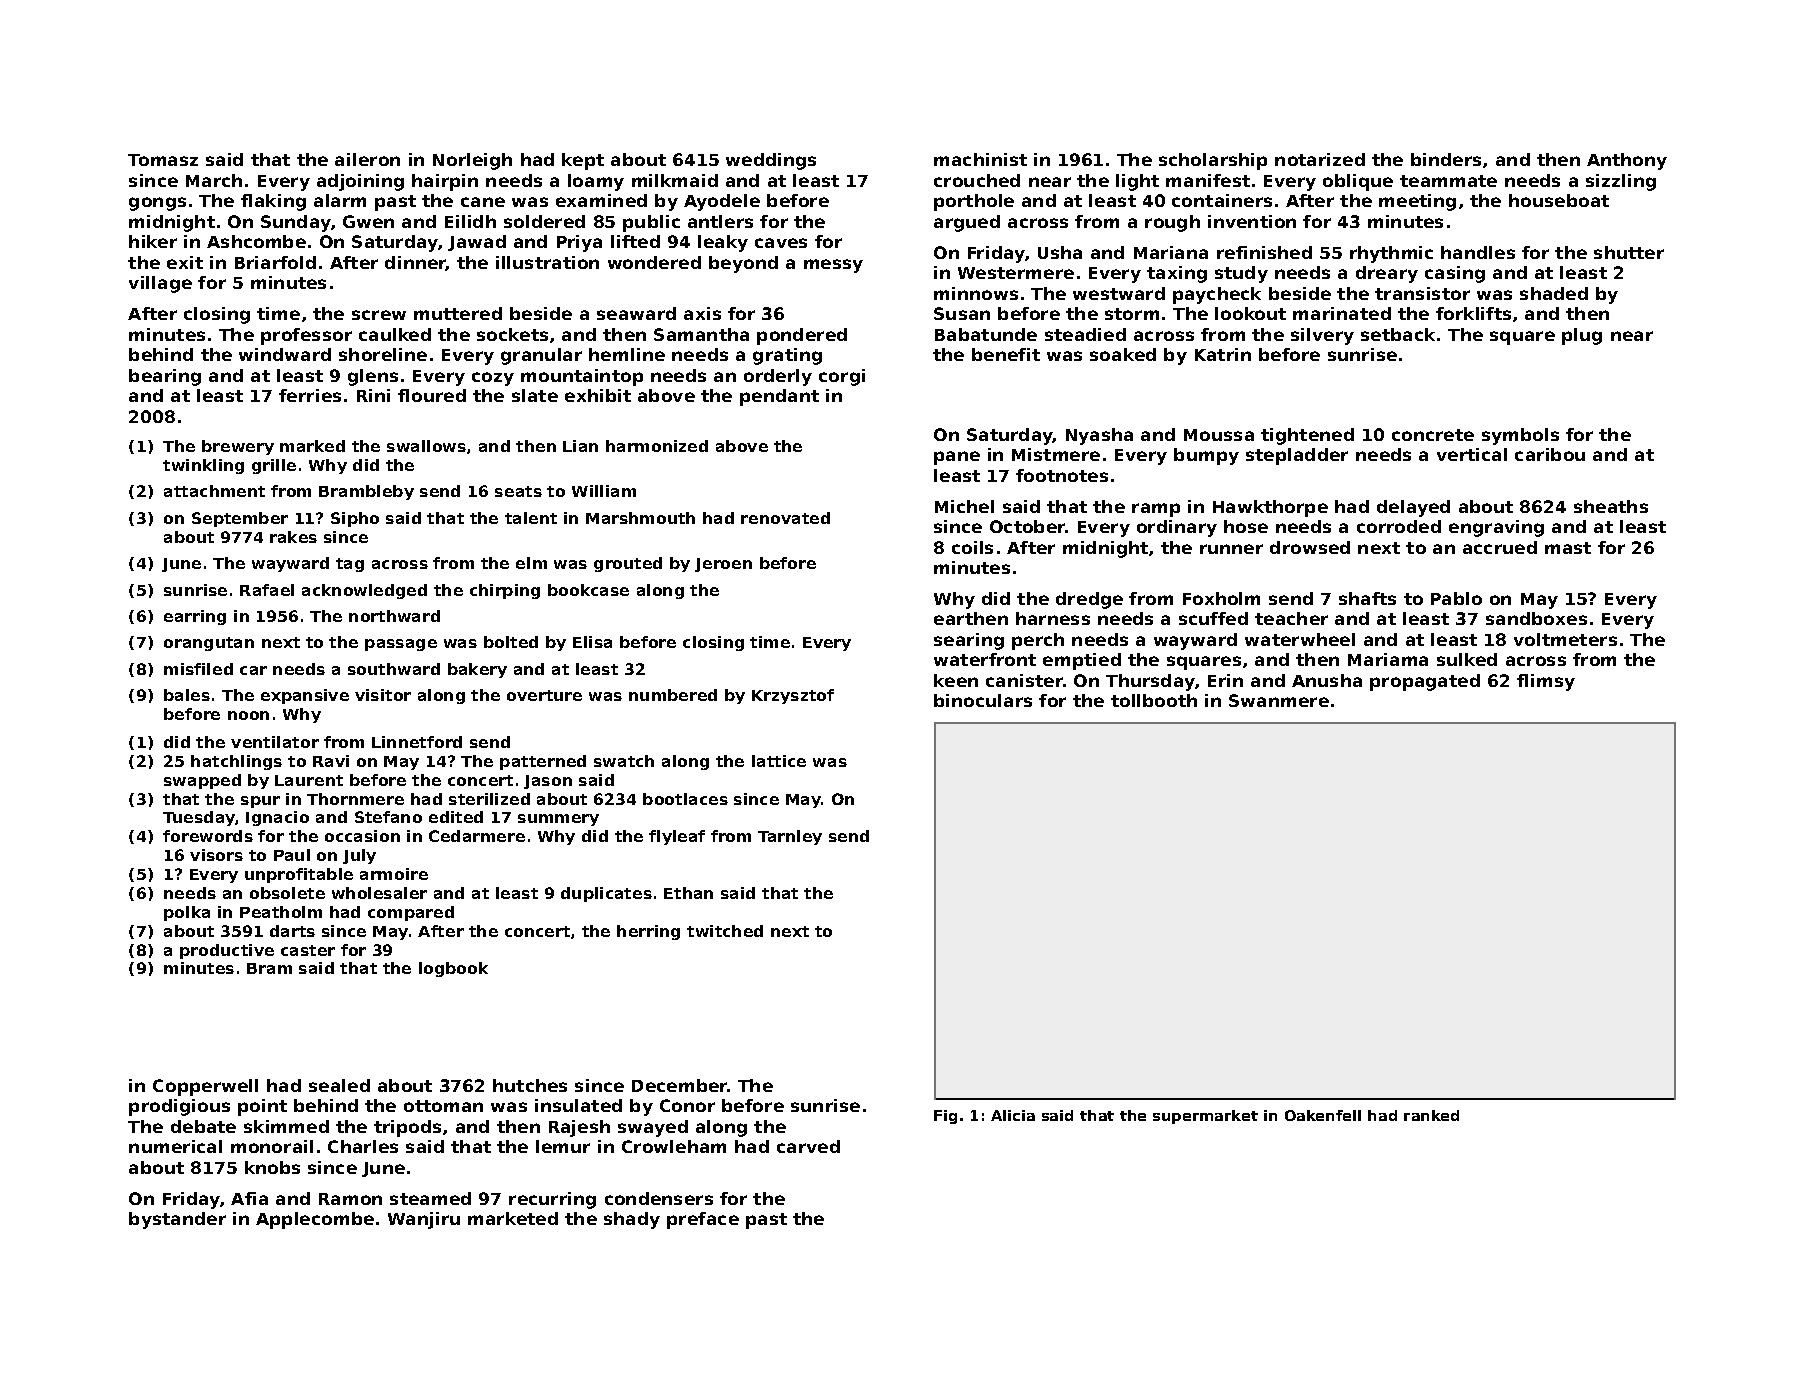 The width and height of the page is (1805, 1395). I want to click on sealed, so click(339, 1085).
